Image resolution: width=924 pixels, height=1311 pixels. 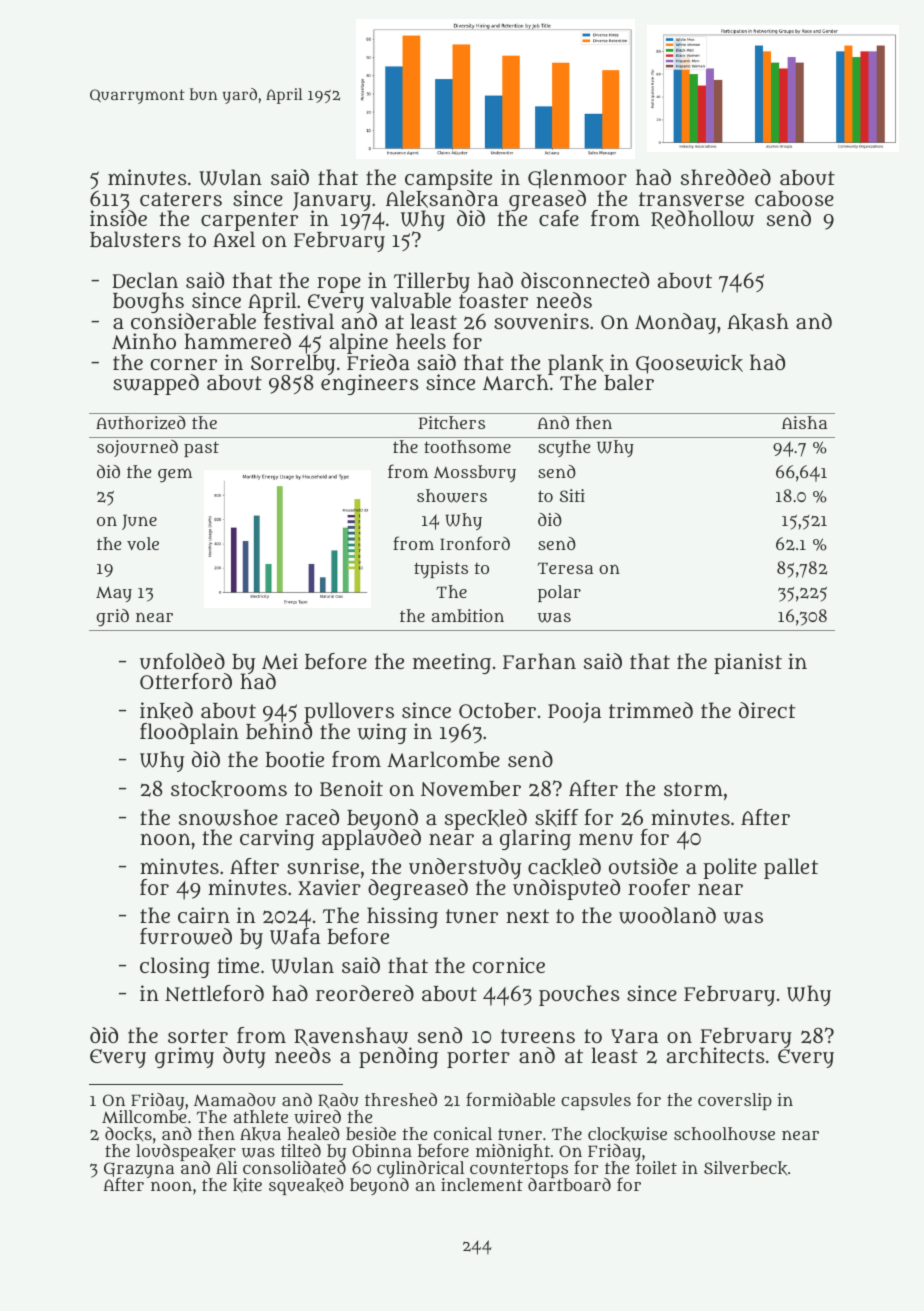 I want to click on campsite, so click(x=448, y=179).
